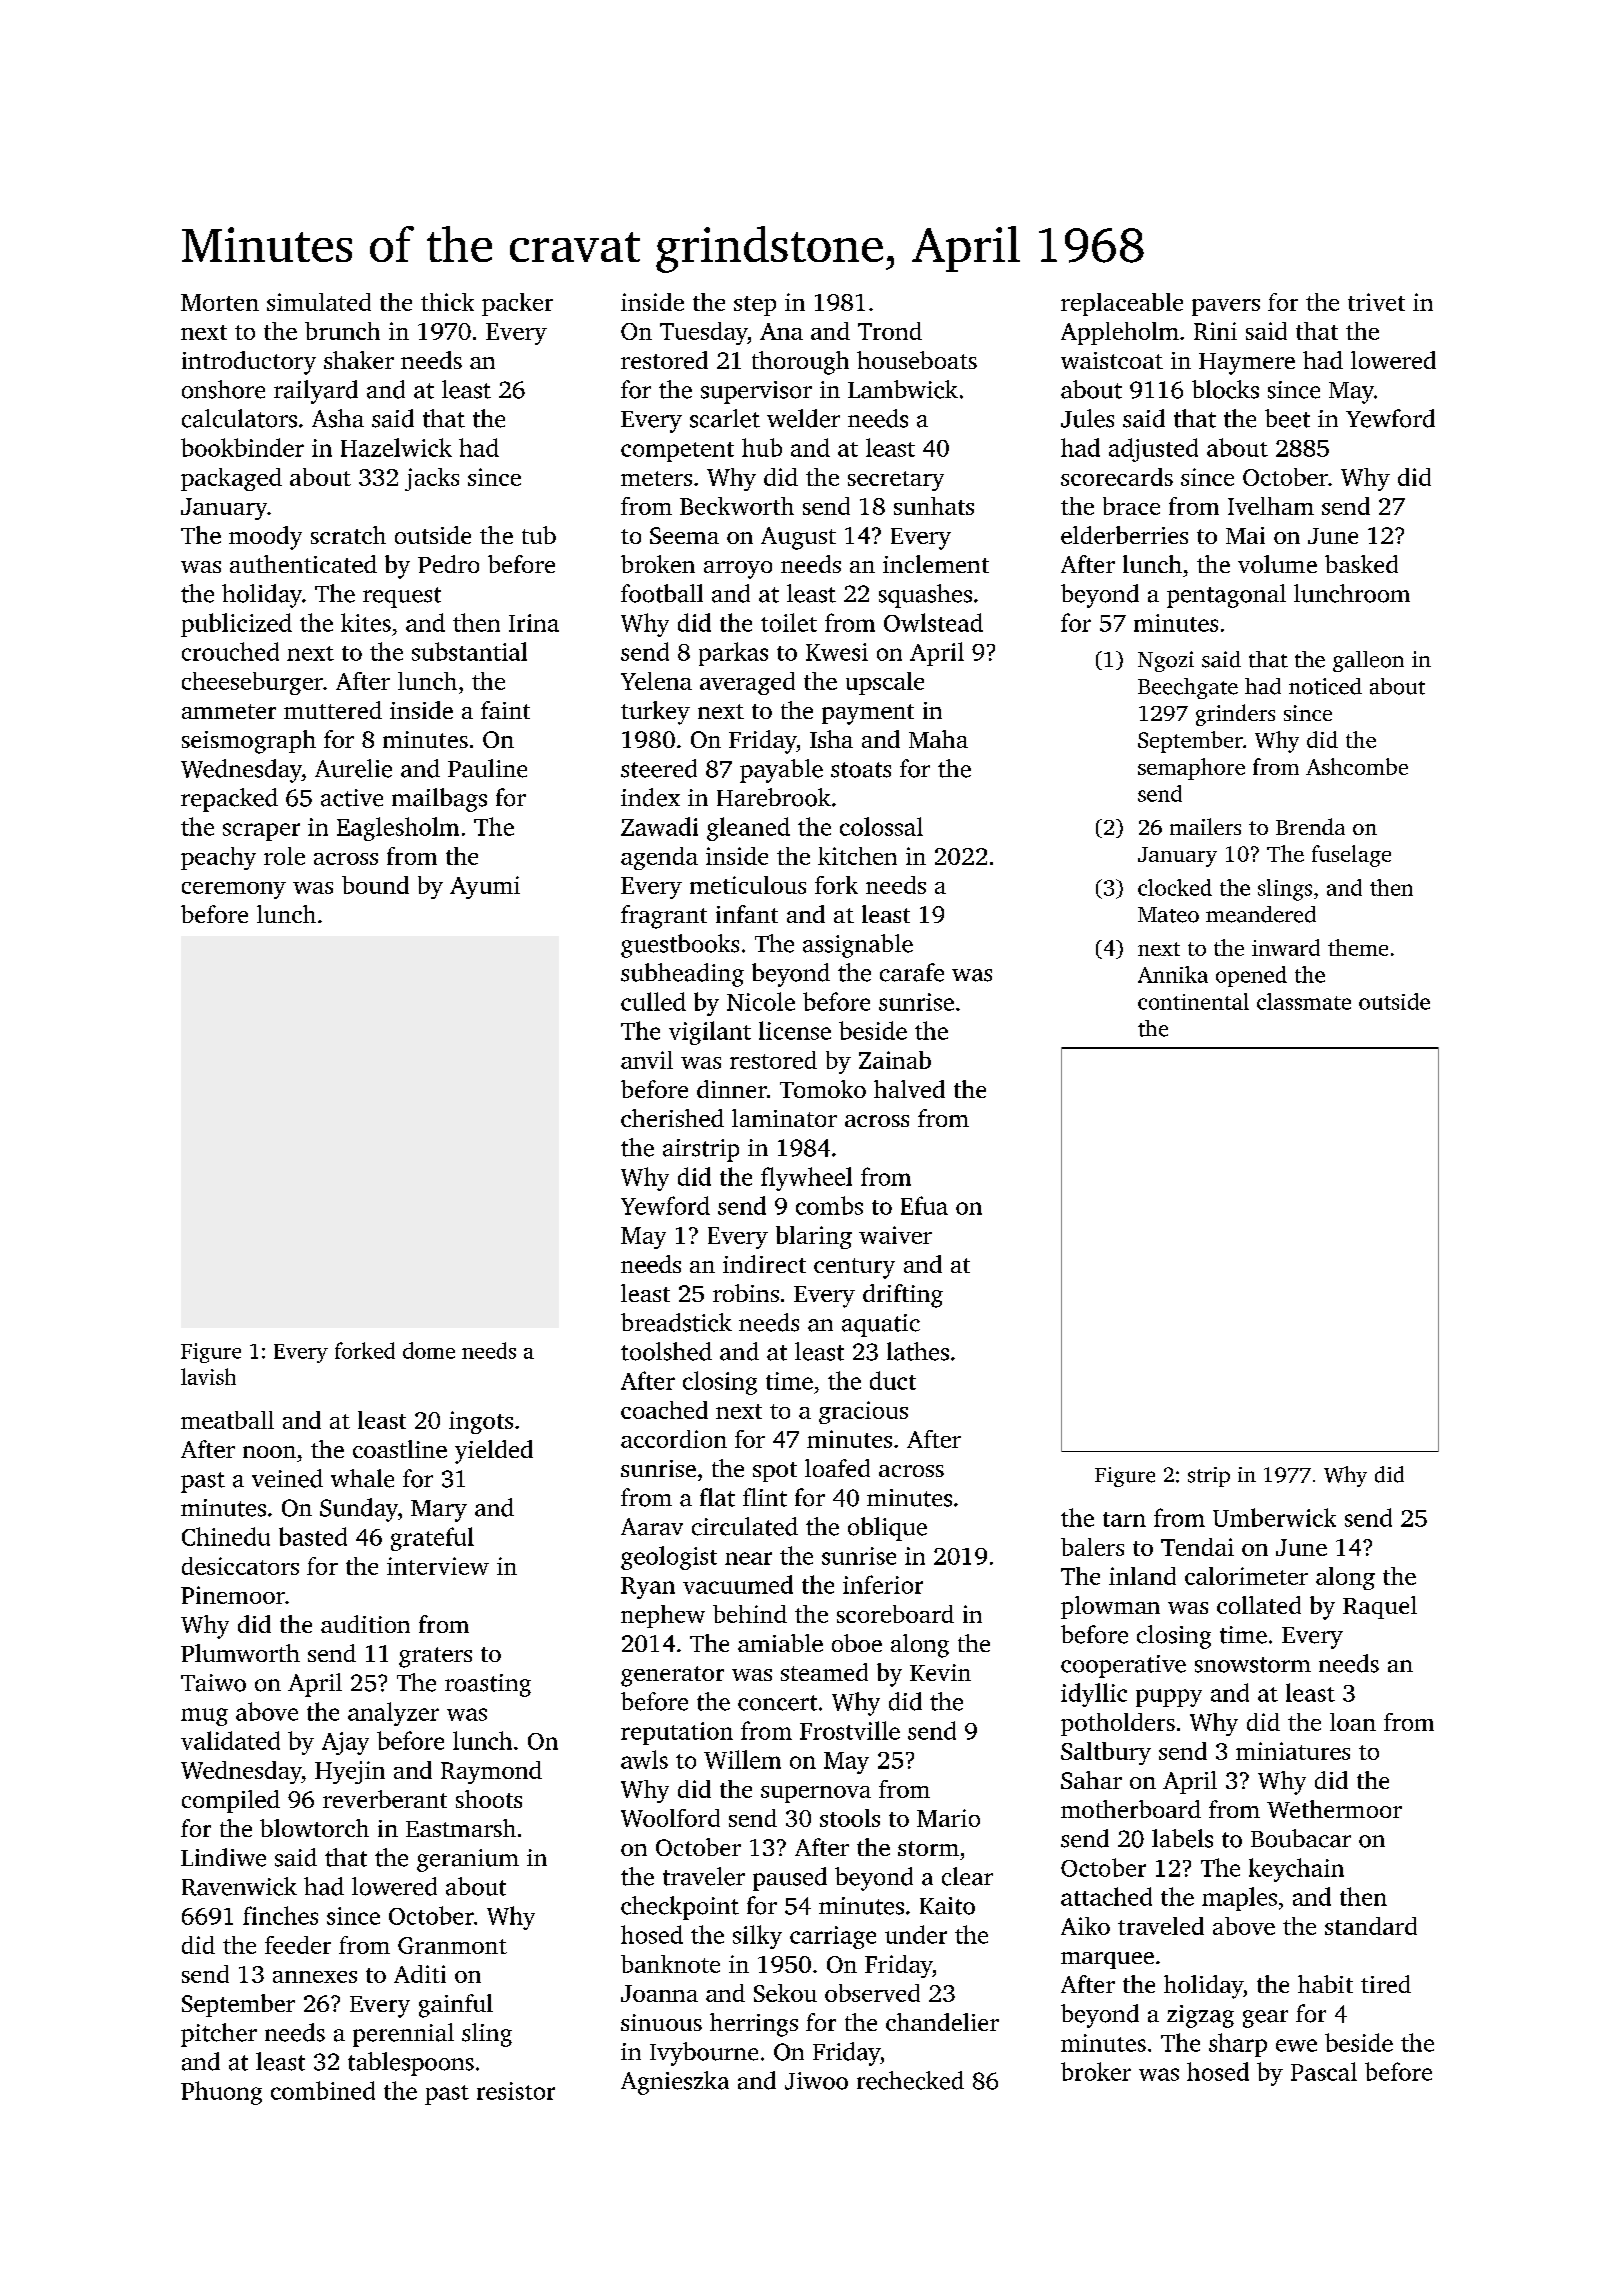 The image size is (1620, 2292). I want to click on noon, so click(269, 1452).
